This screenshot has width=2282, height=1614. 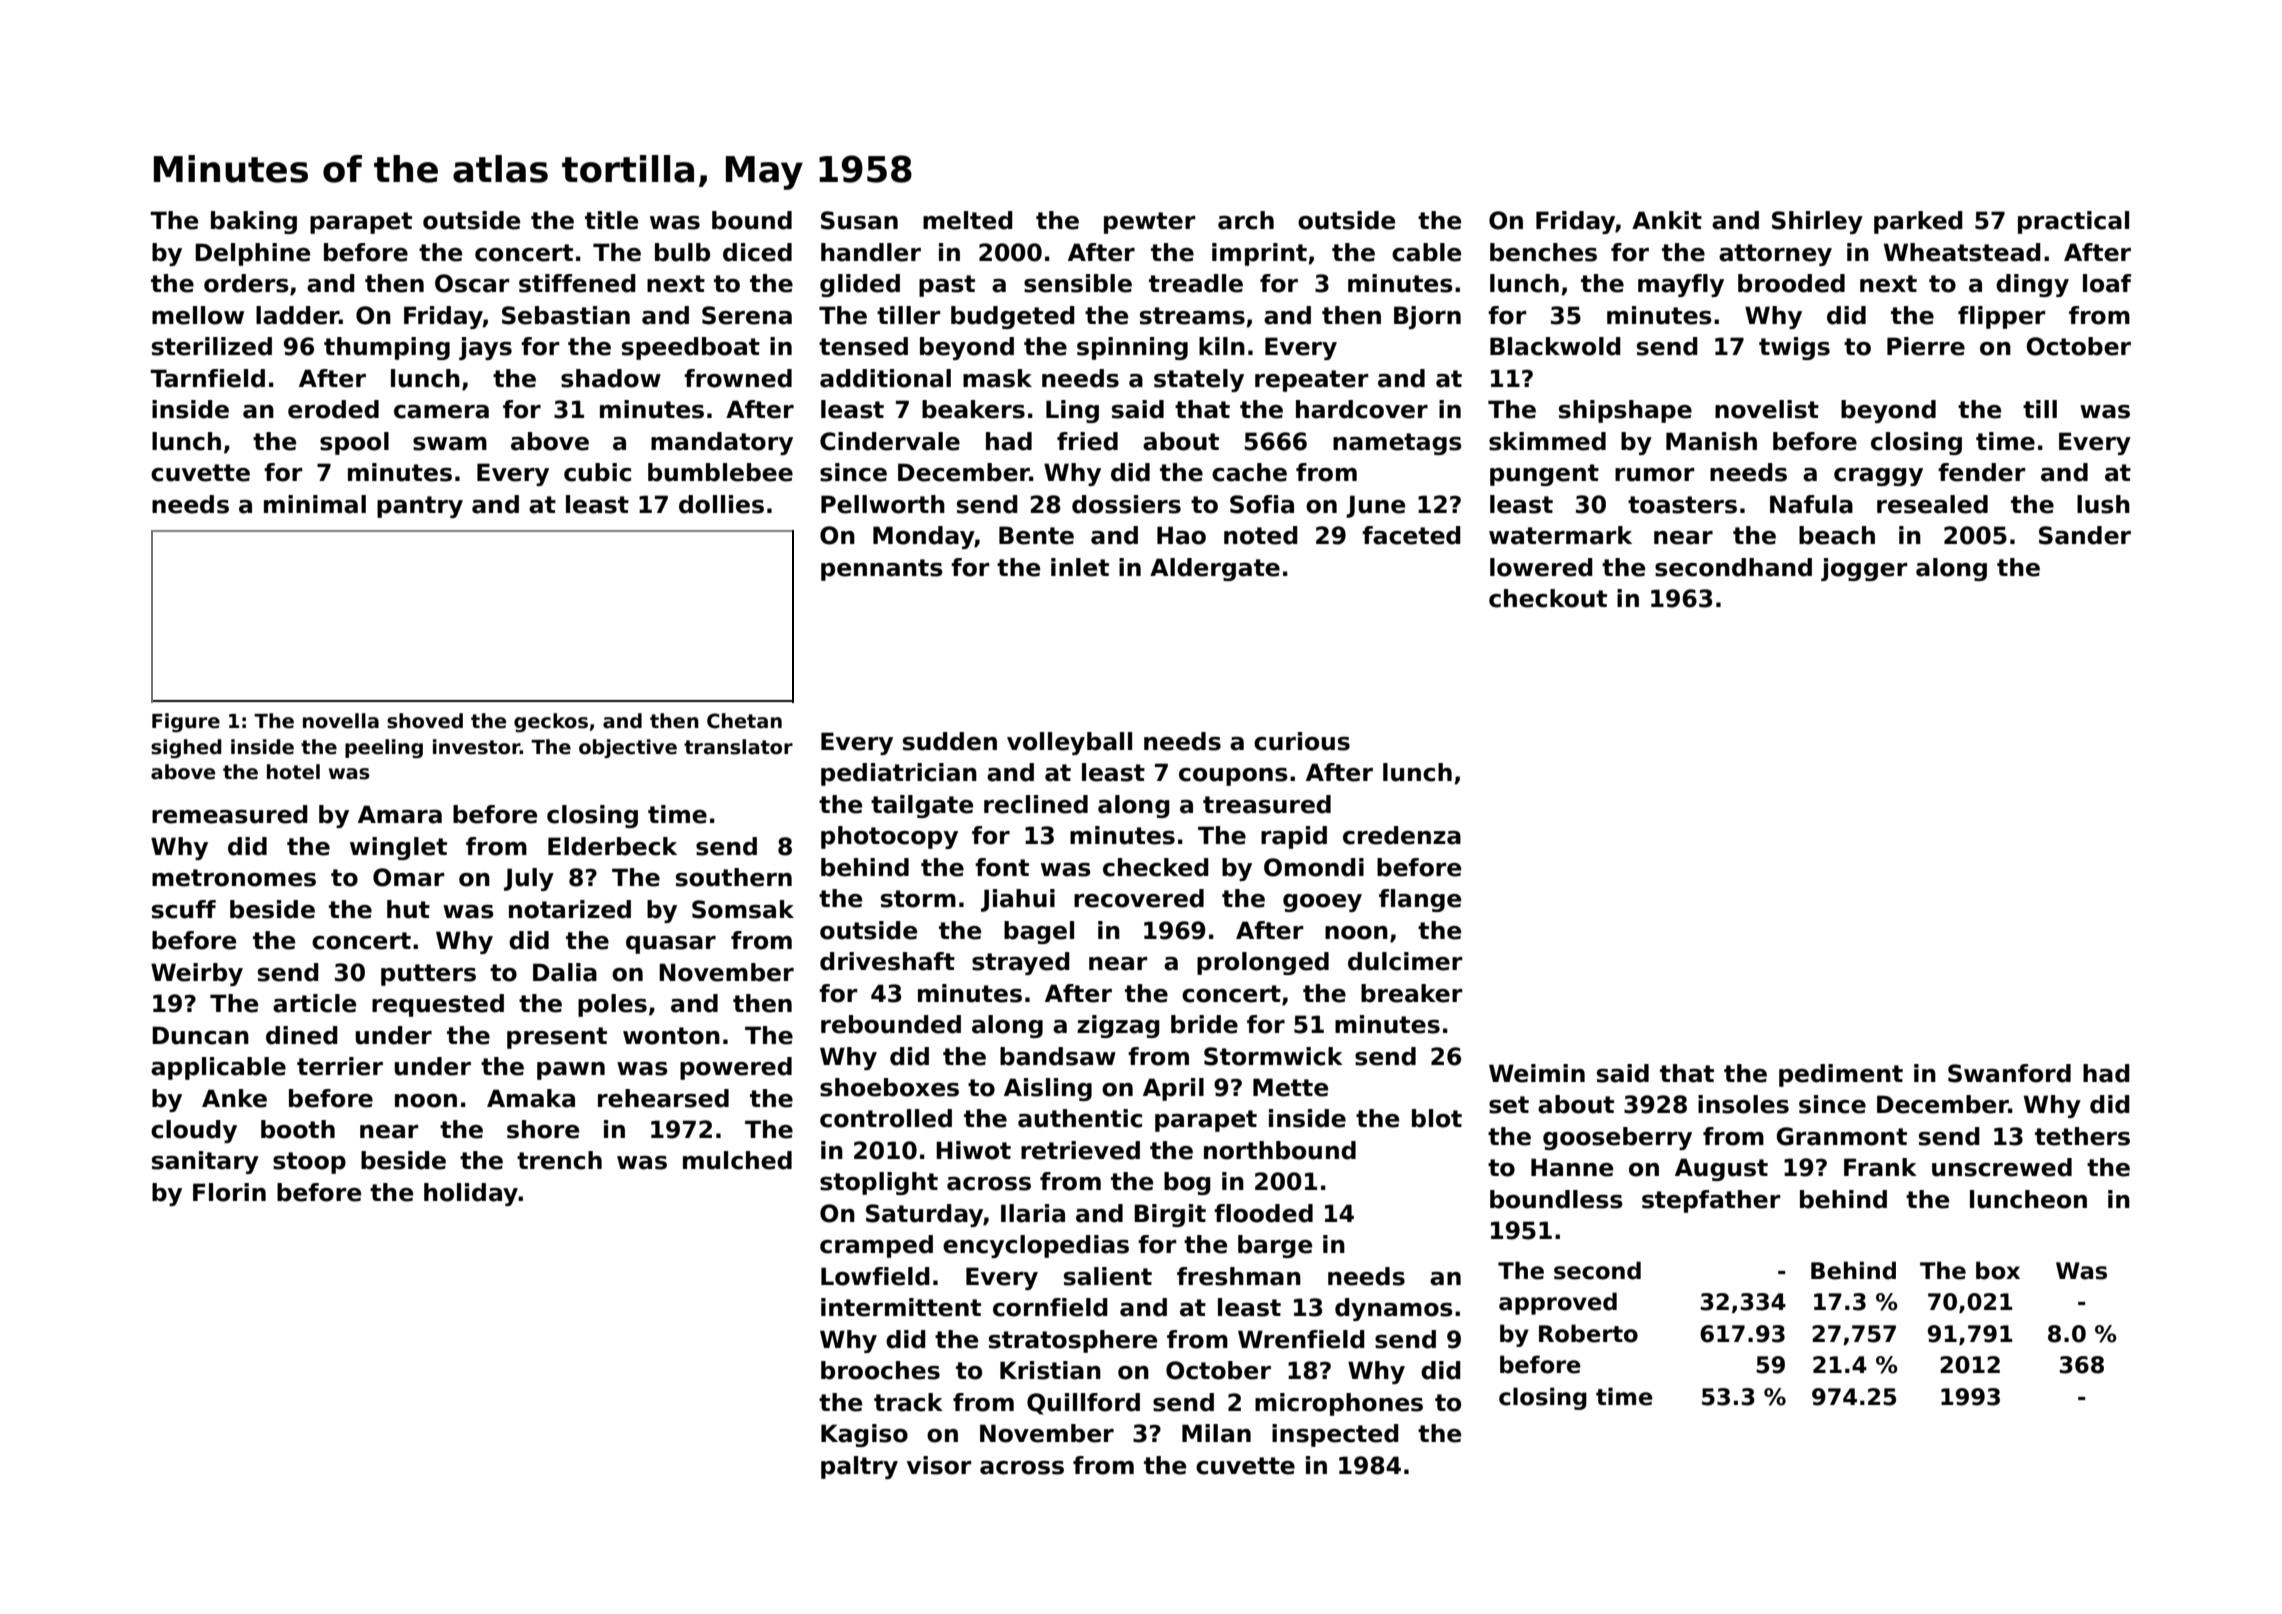 I want to click on Frank, so click(x=1880, y=1167).
